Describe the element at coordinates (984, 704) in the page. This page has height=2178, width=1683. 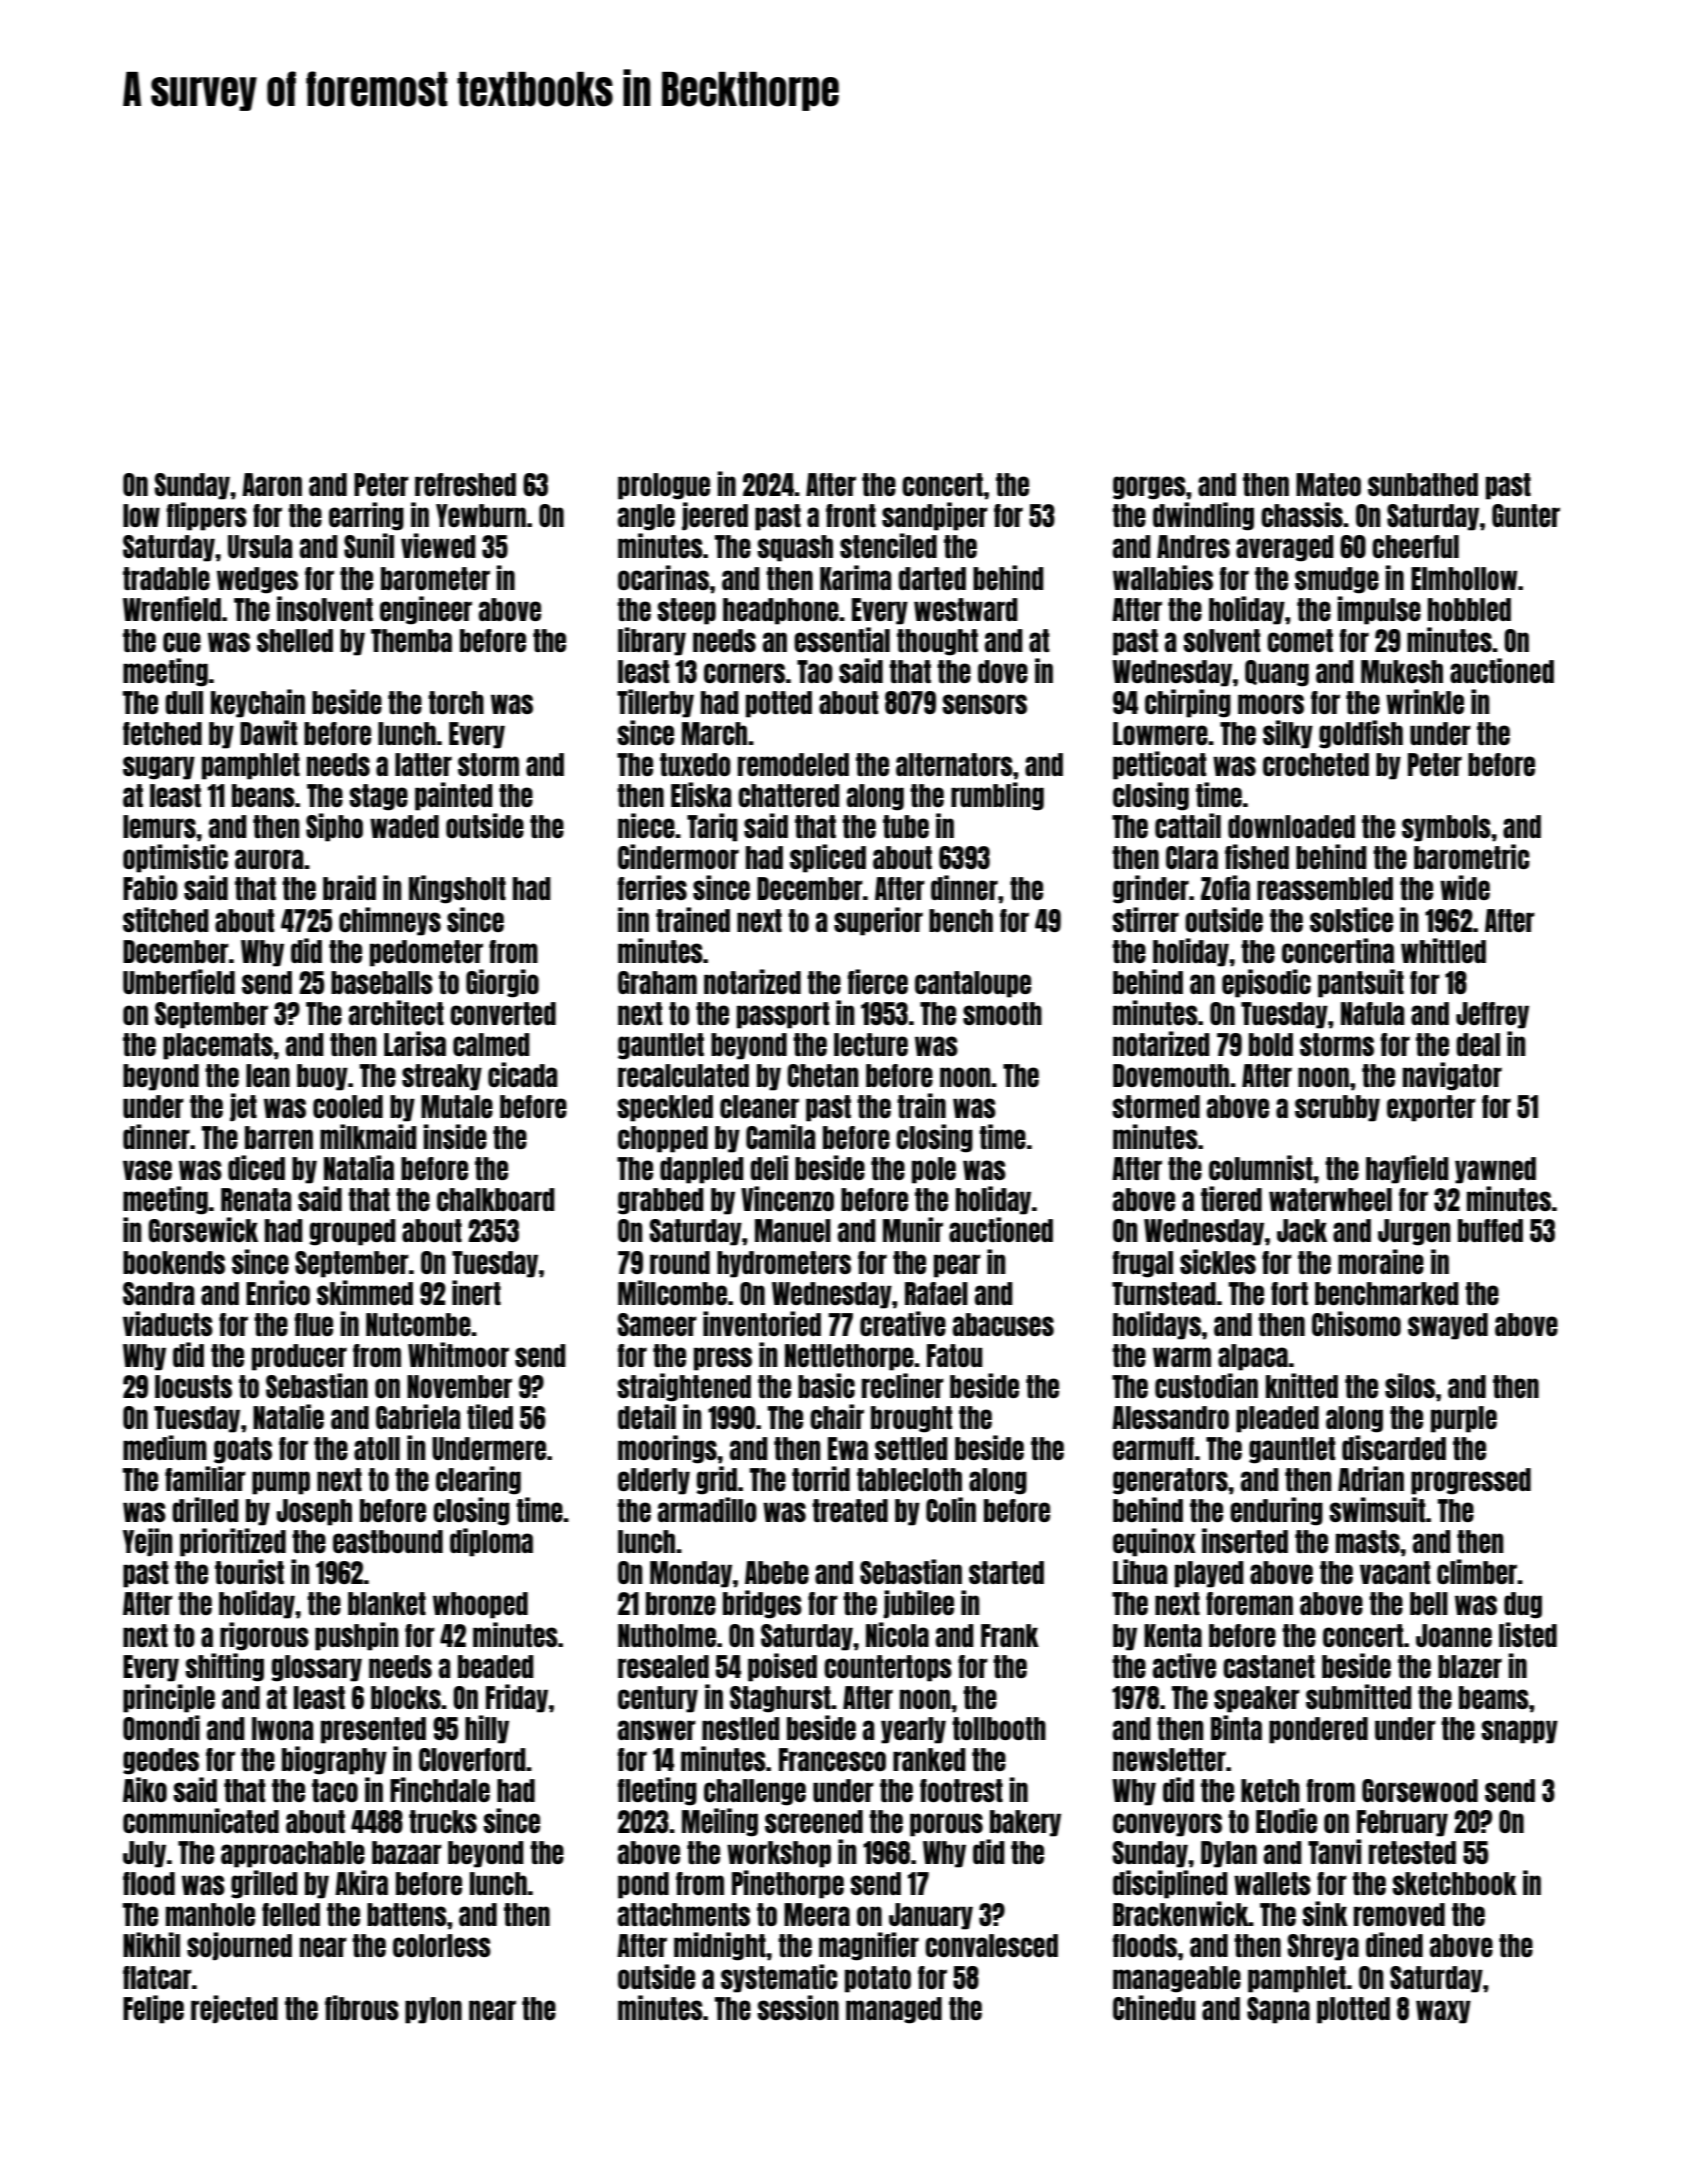
I see `sensors` at that location.
